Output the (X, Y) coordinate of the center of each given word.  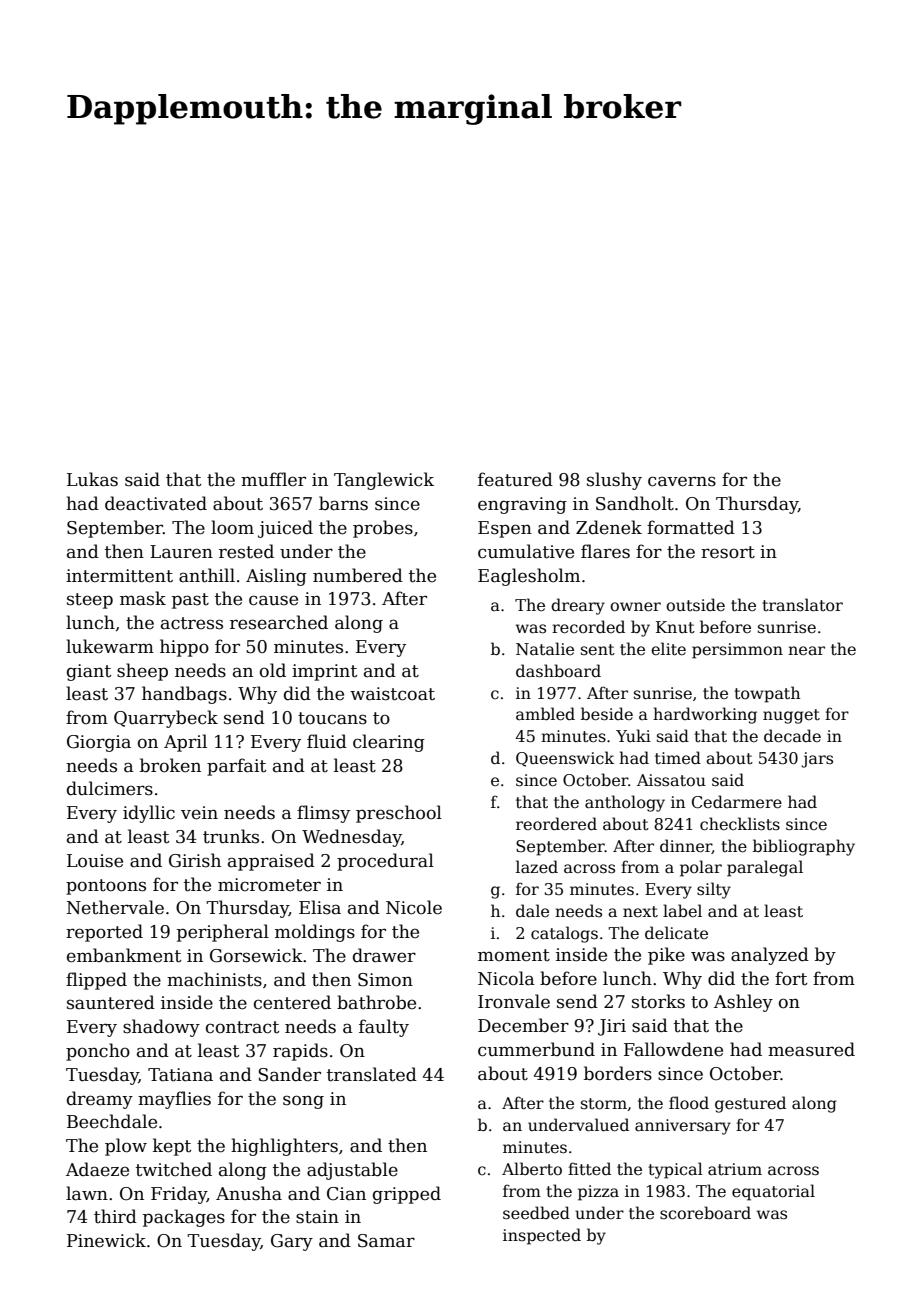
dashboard (558, 671)
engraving (522, 505)
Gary (292, 1242)
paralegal (765, 868)
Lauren (181, 552)
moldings (315, 933)
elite (668, 648)
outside (695, 605)
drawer (384, 955)
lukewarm (110, 646)
